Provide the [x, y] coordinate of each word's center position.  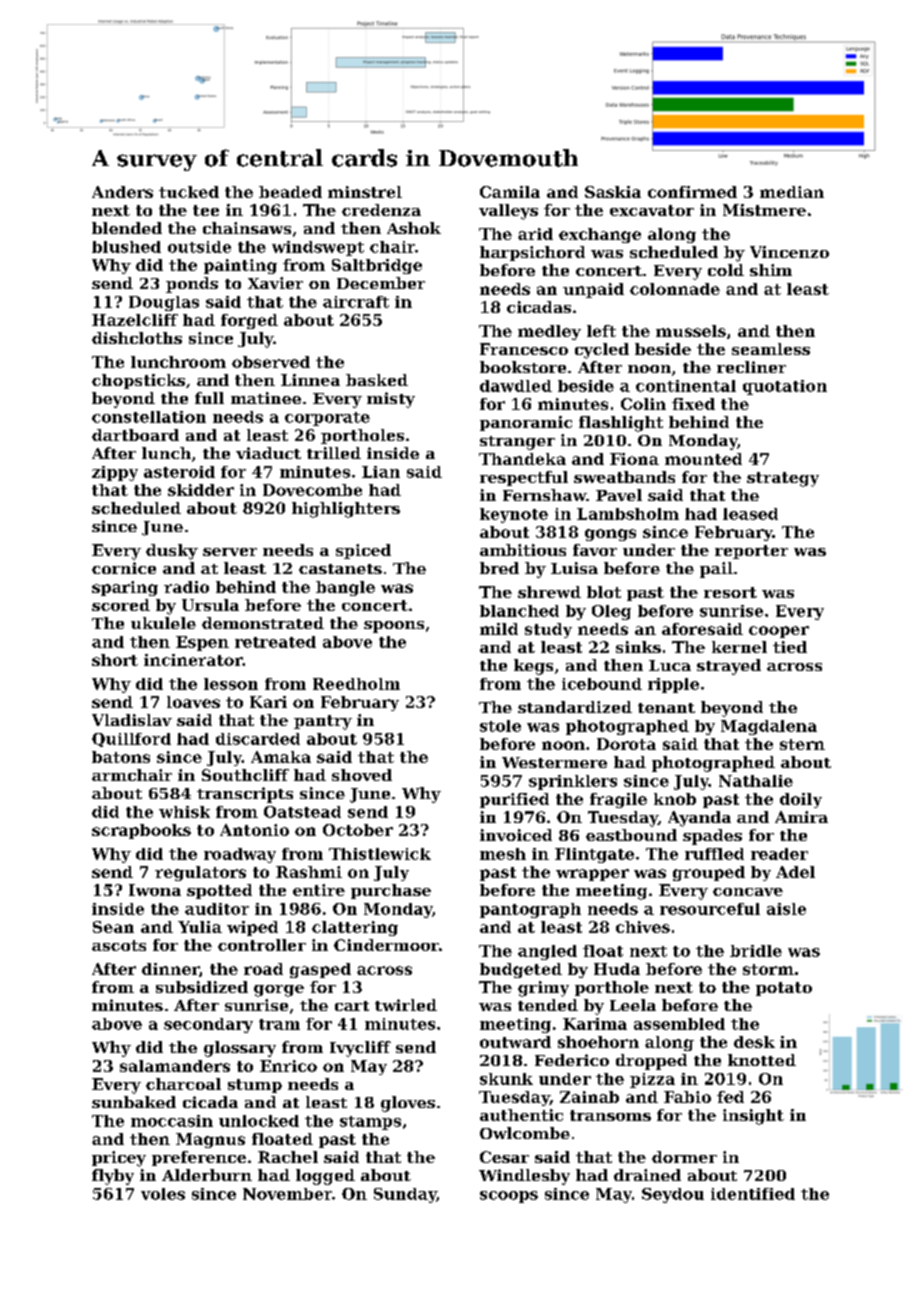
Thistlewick [380, 854]
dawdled [516, 386]
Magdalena [769, 727]
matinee [266, 398]
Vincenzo [789, 252]
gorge [279, 991]
